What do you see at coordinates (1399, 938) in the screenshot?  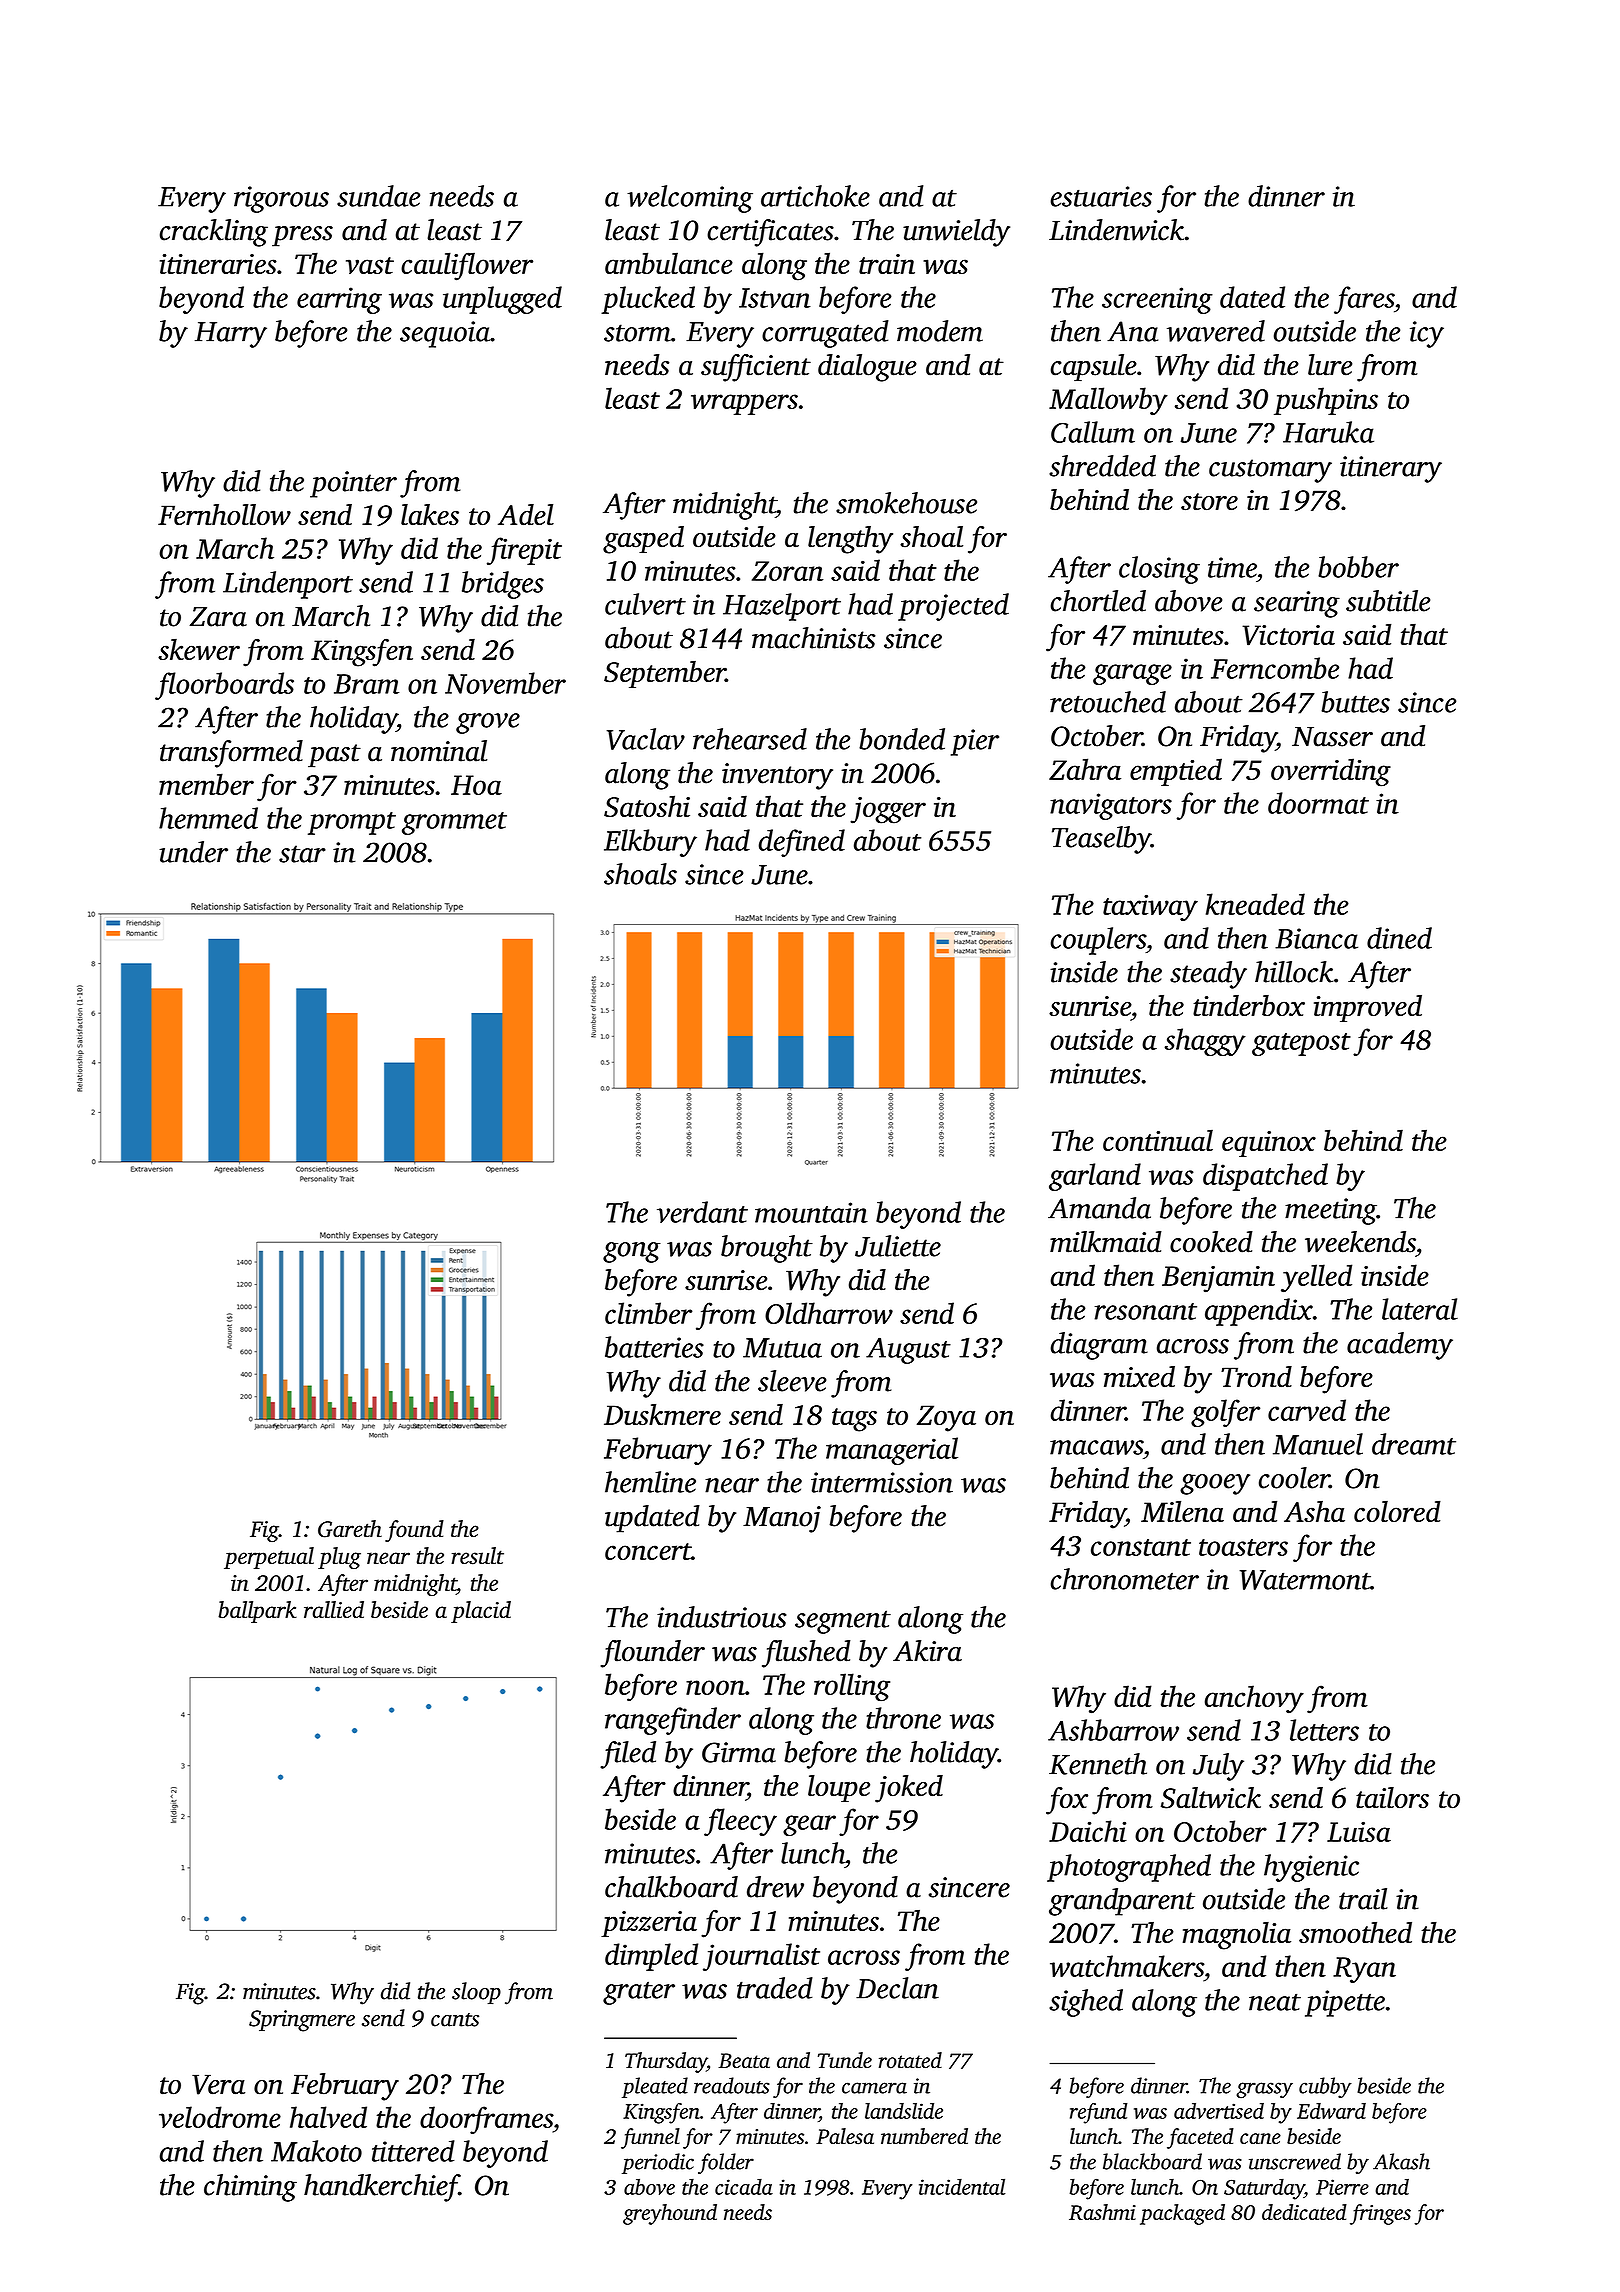 I see `dined` at bounding box center [1399, 938].
